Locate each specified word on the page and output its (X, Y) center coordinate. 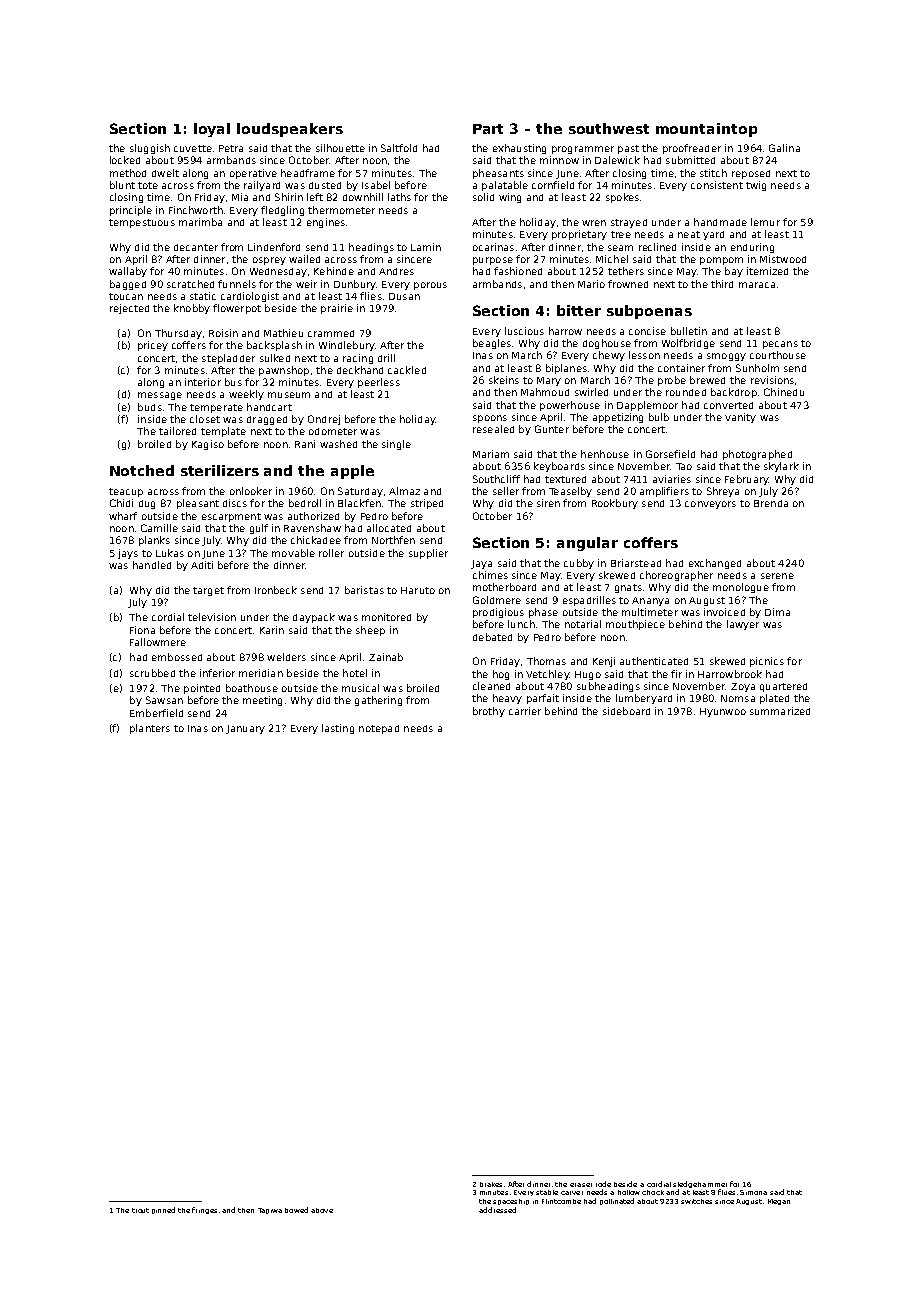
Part (488, 129)
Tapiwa (270, 1211)
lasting (338, 729)
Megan (779, 1202)
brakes (491, 1184)
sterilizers (220, 470)
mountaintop (706, 130)
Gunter (552, 429)
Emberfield (156, 713)
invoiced (724, 612)
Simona (753, 1192)
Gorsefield (670, 454)
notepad (379, 729)
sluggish (150, 149)
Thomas (546, 661)
